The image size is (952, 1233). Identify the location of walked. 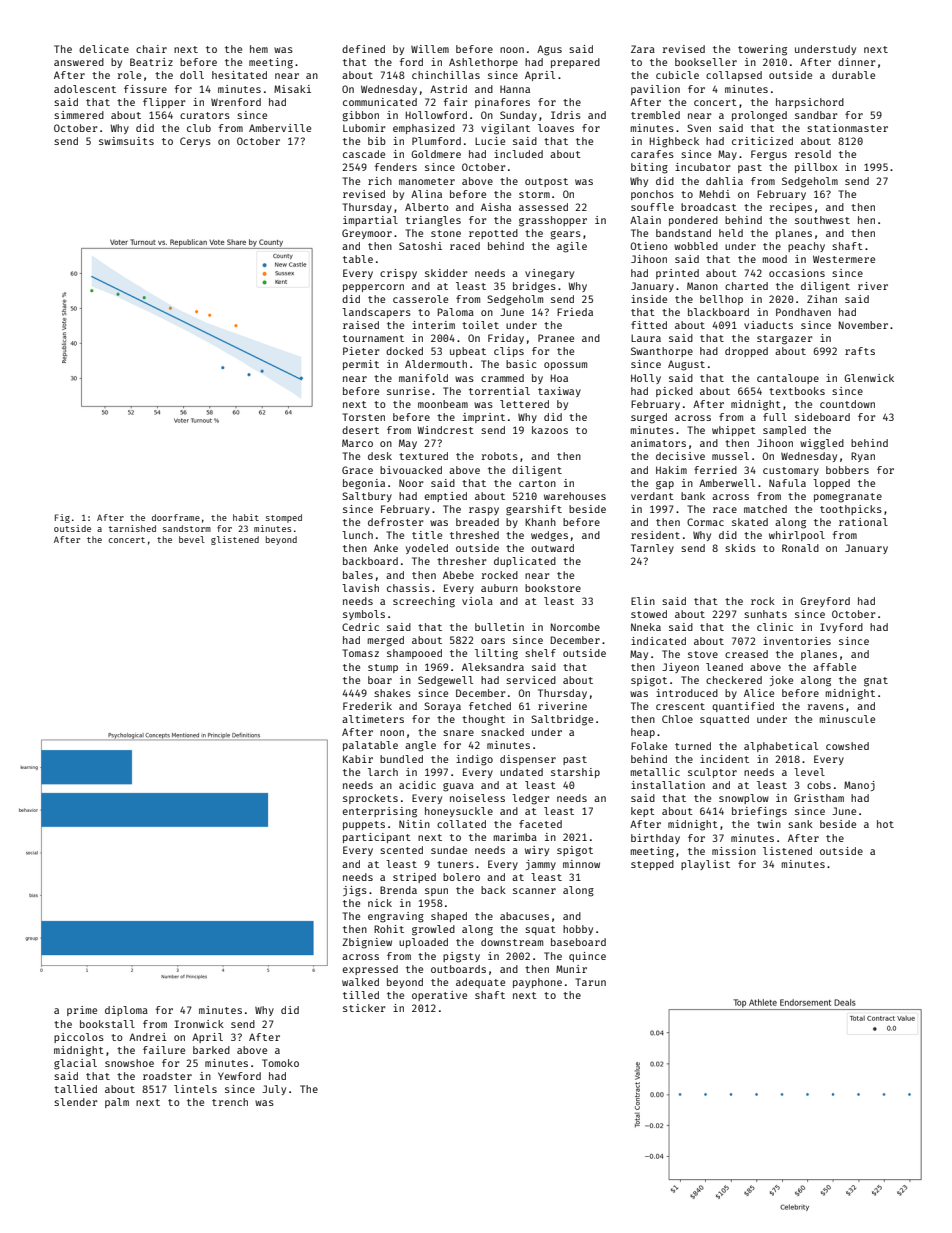
(360, 982).
